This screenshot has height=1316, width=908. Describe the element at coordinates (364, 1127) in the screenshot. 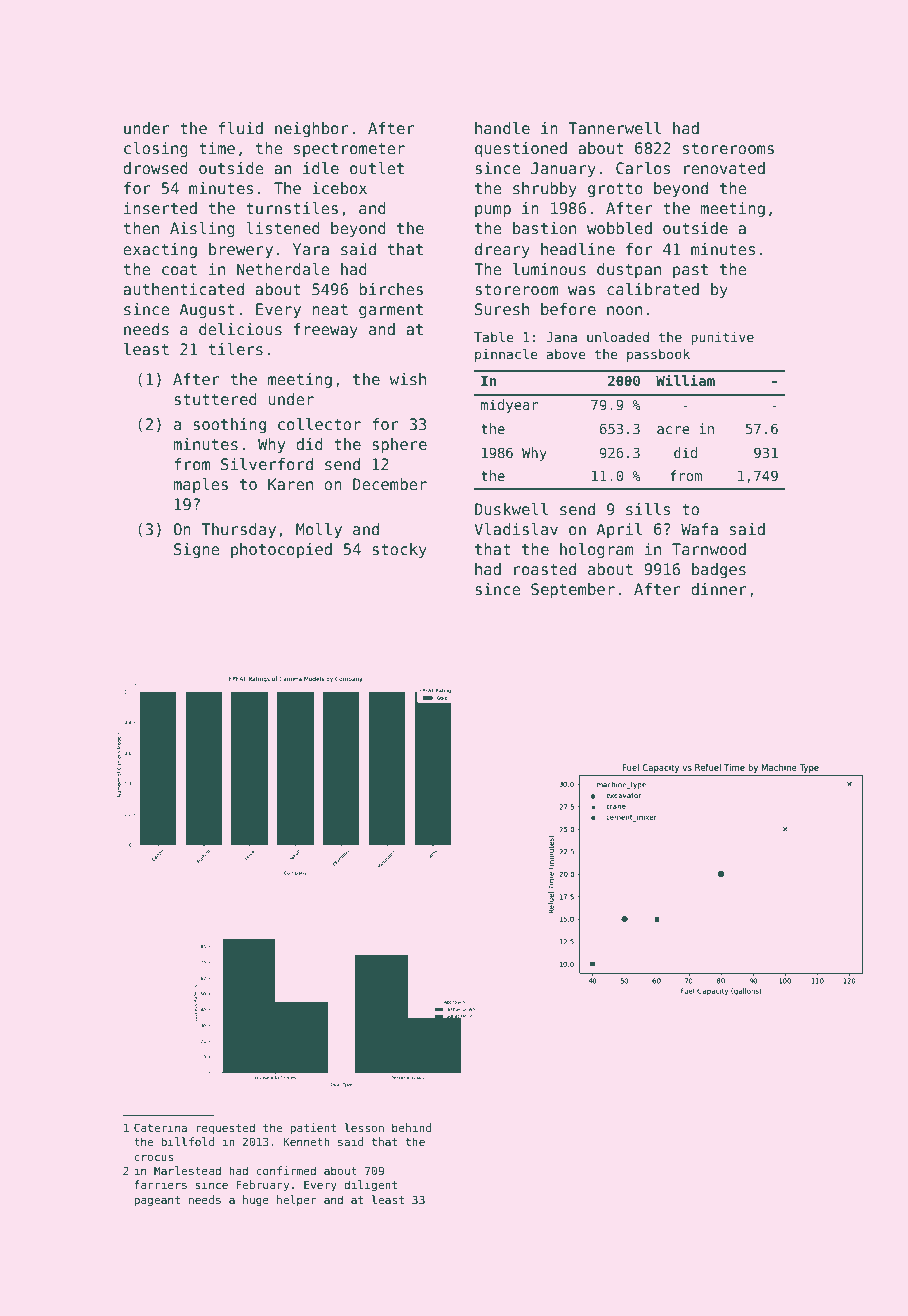

I see `lesson` at that location.
